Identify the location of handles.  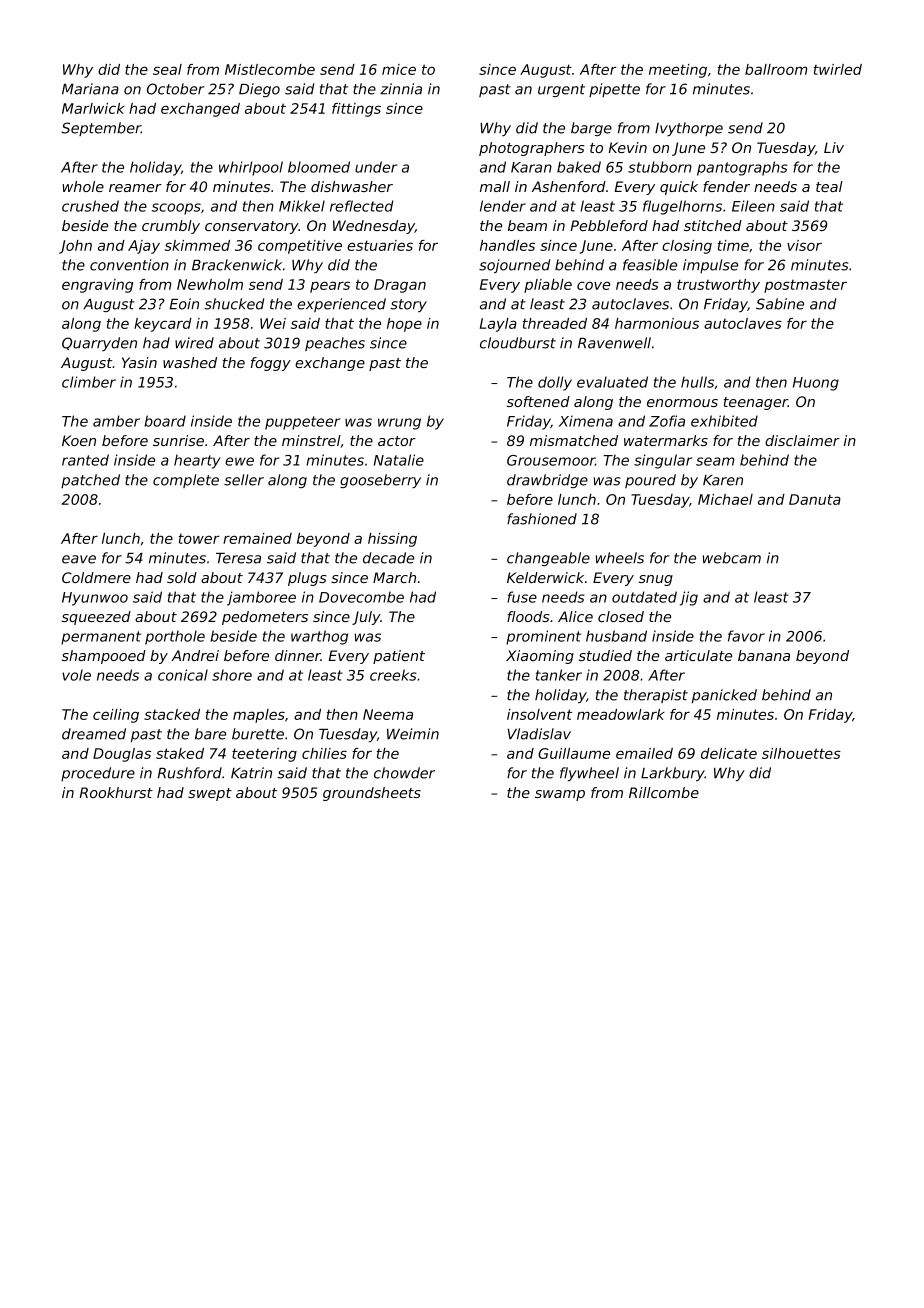
(507, 245).
